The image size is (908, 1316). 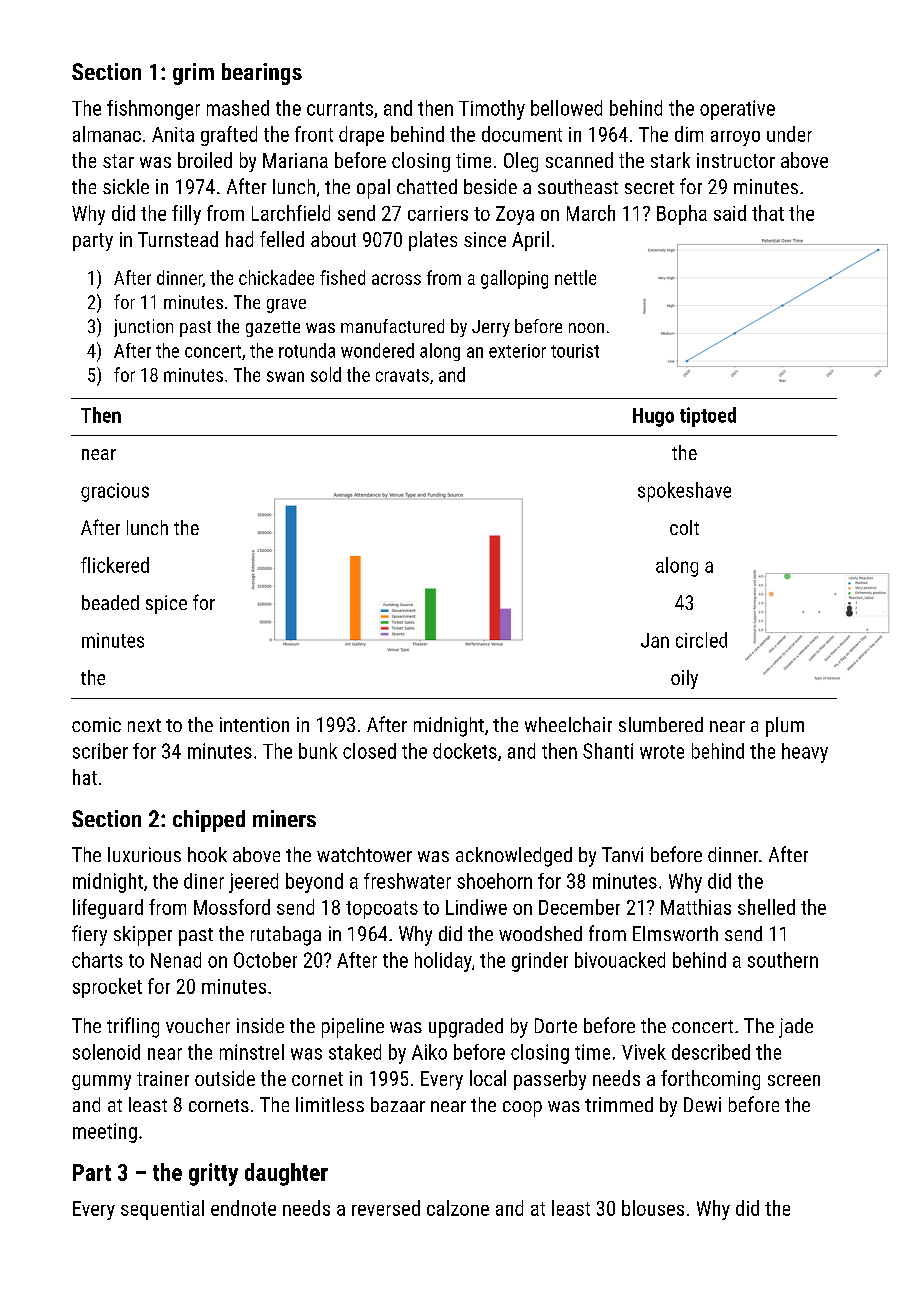 What do you see at coordinates (661, 724) in the page?
I see `slumbered` at bounding box center [661, 724].
